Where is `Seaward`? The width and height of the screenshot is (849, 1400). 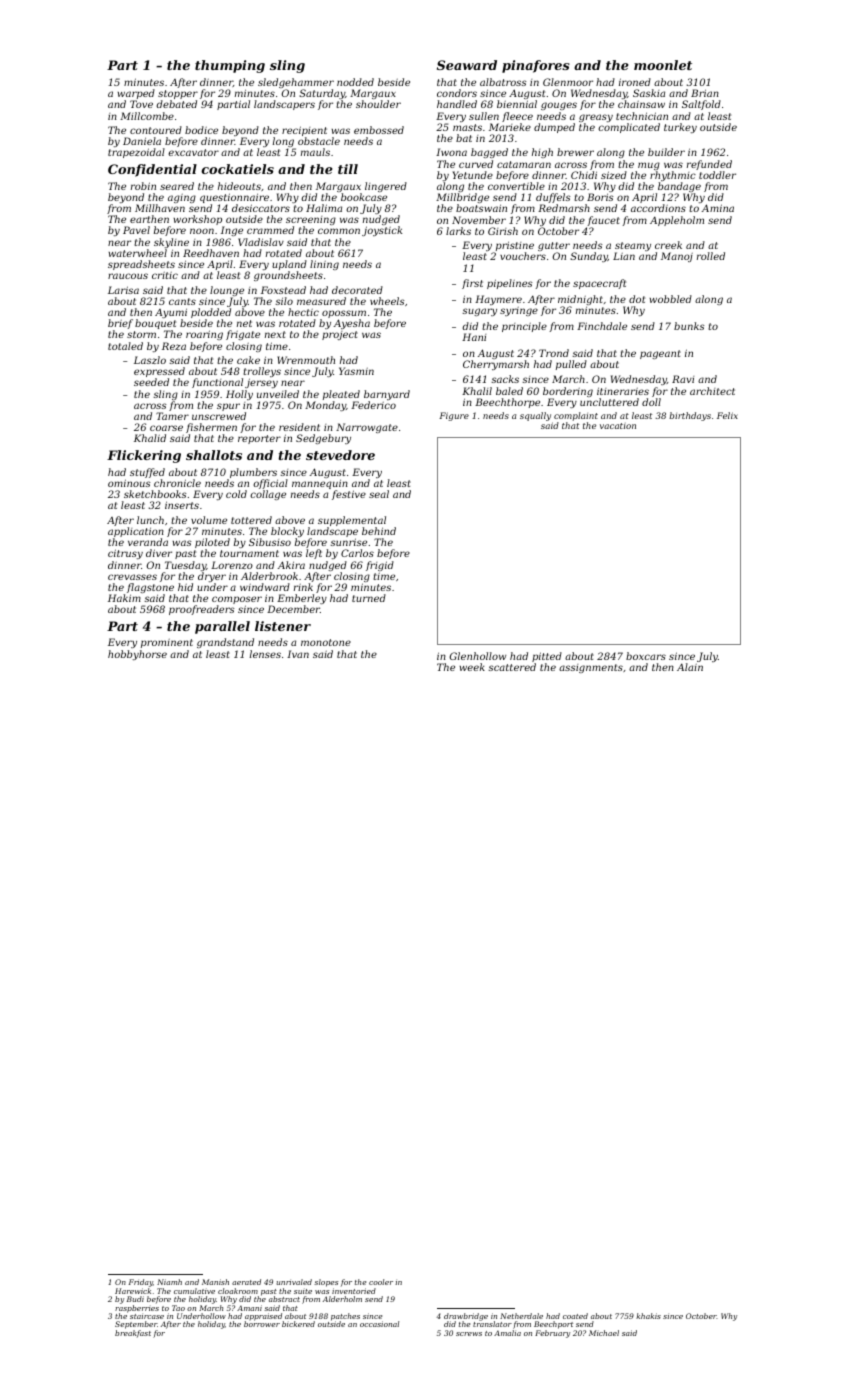
Seaward is located at coordinates (467, 65).
